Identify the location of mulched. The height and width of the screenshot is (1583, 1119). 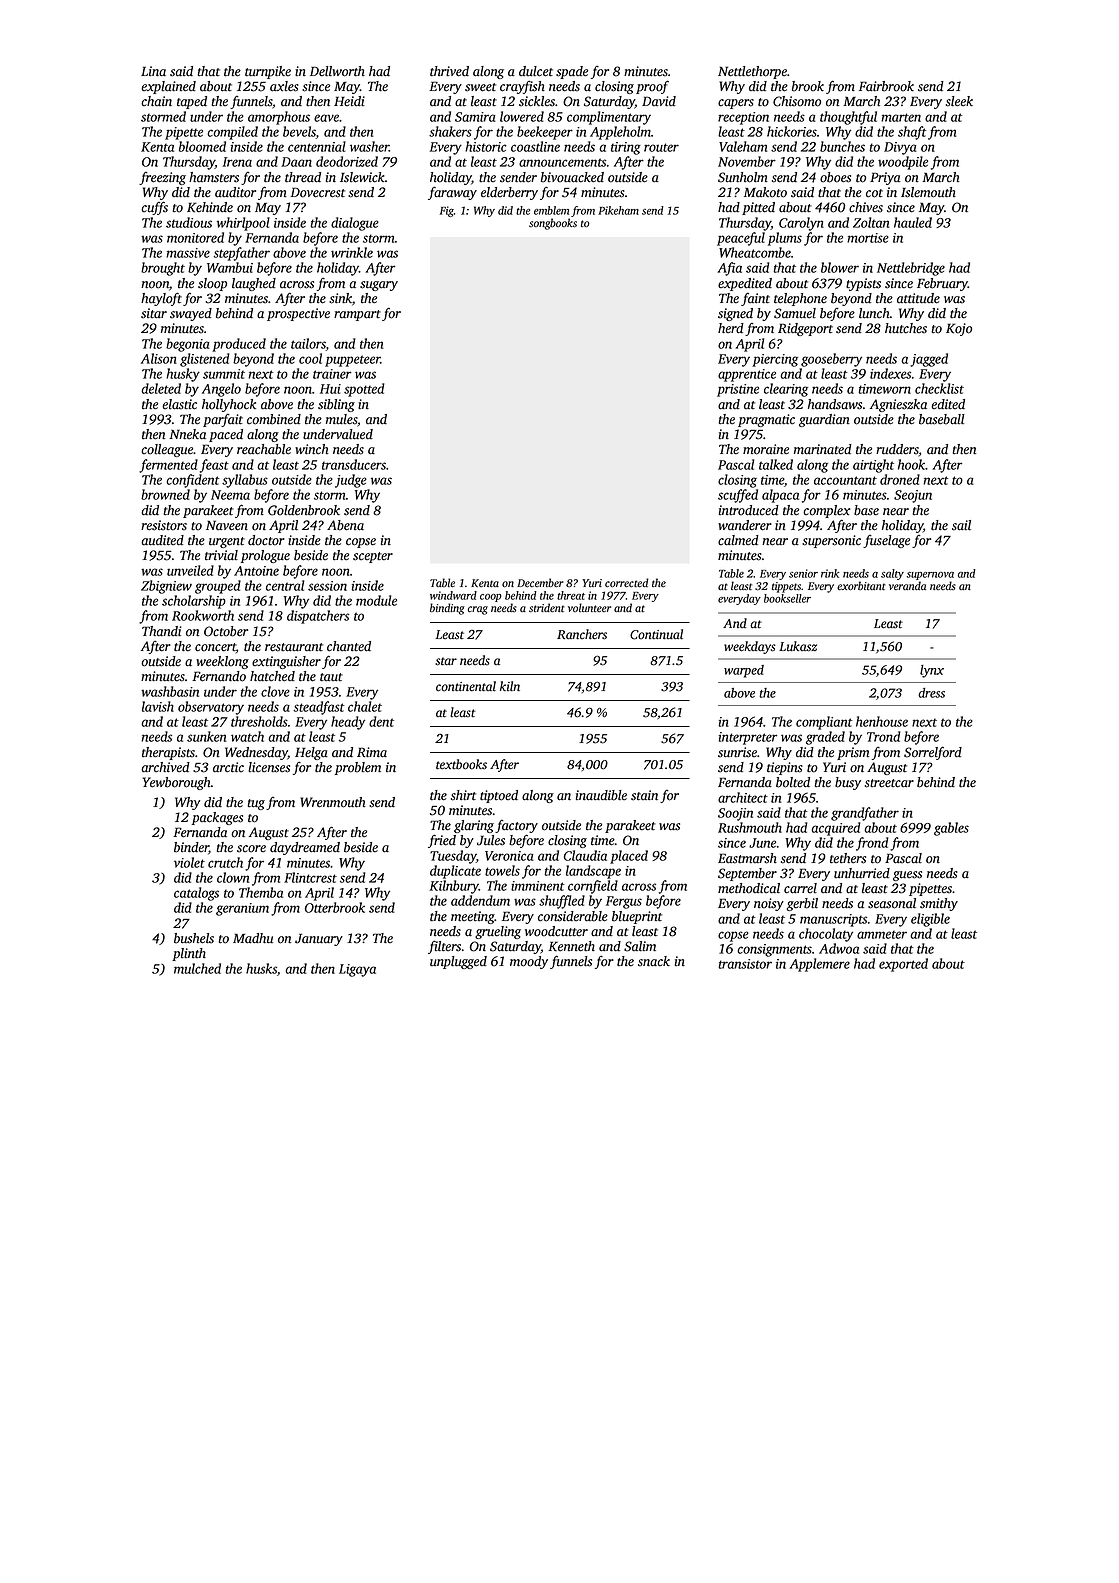
(197, 968).
